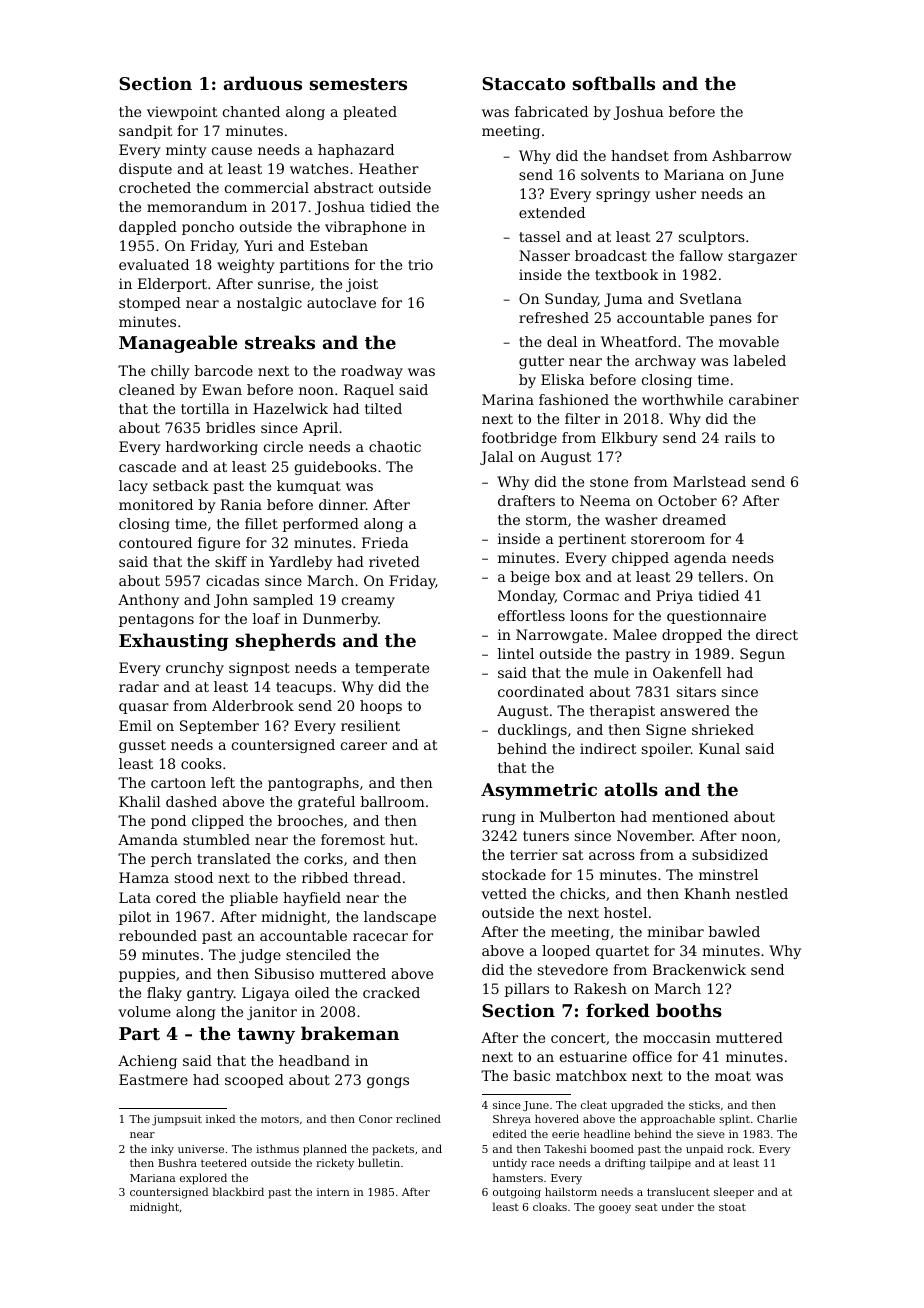  Describe the element at coordinates (631, 789) in the document. I see `atolls` at that location.
